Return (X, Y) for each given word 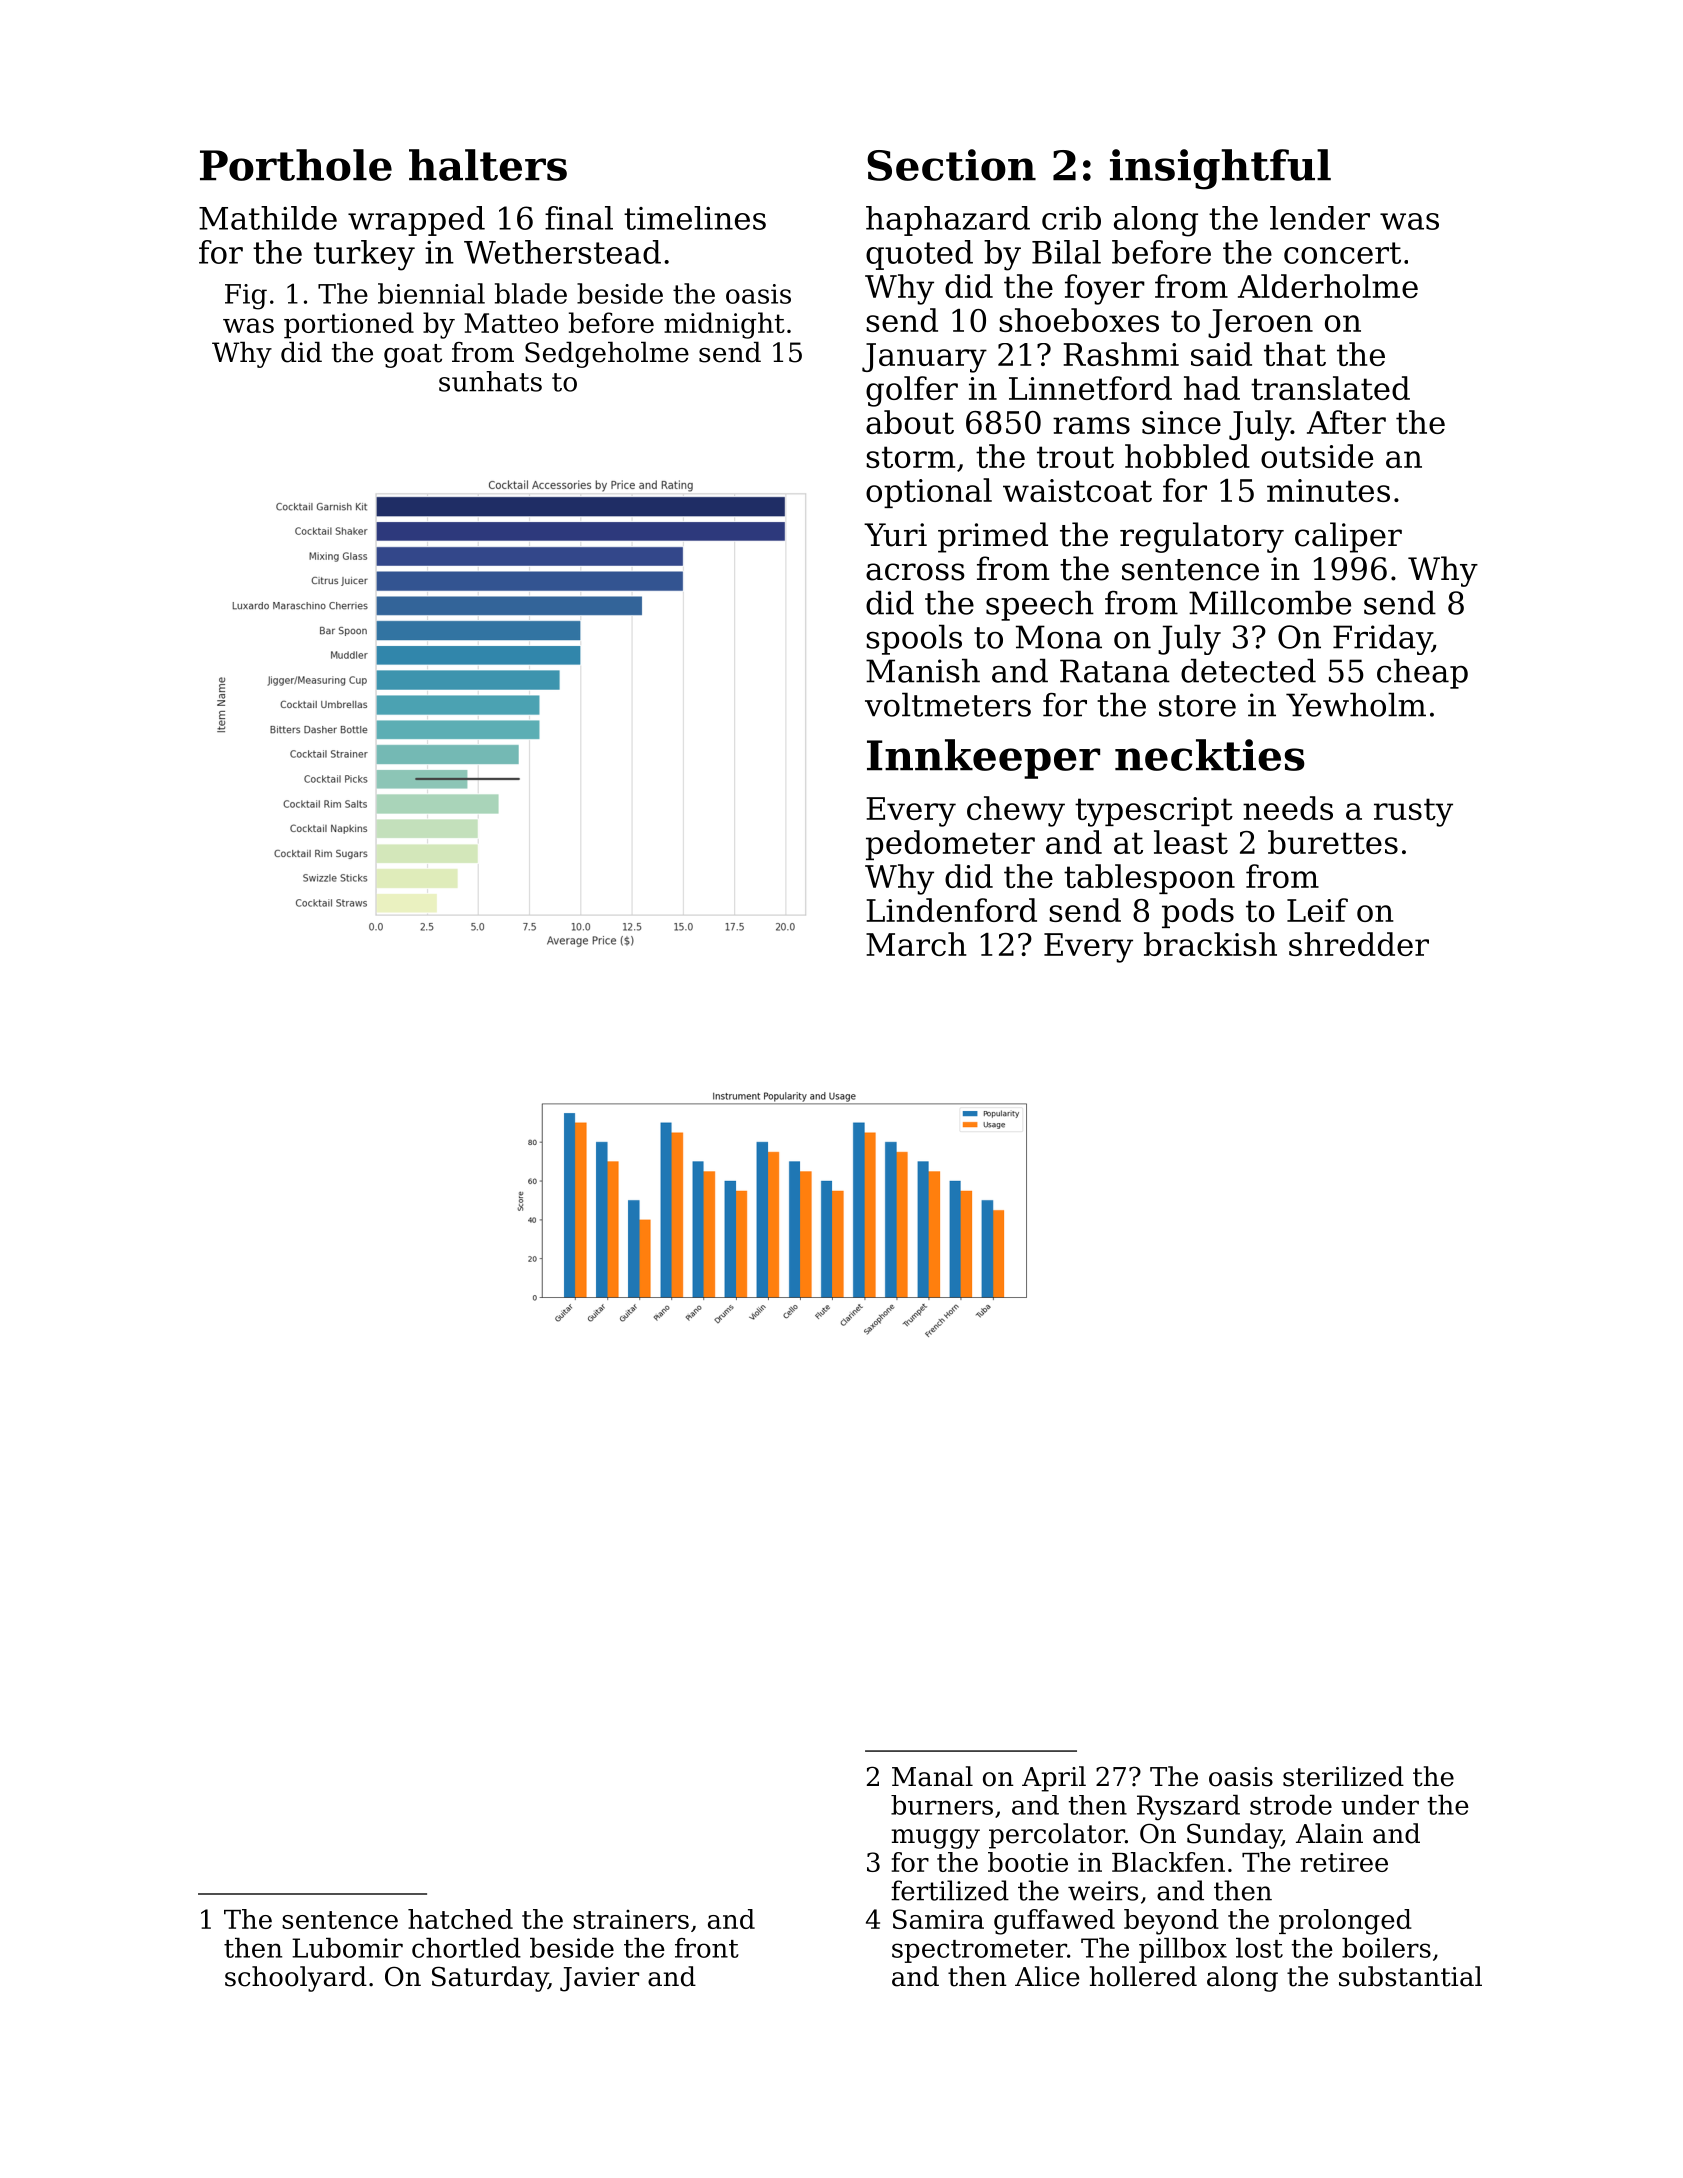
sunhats (490, 381)
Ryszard (1188, 1807)
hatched (460, 1919)
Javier (599, 1979)
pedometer (950, 845)
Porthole (296, 165)
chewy (1016, 811)
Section (951, 165)
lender (1320, 218)
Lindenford (951, 910)
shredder (1359, 944)
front (707, 1948)
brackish (1210, 944)
